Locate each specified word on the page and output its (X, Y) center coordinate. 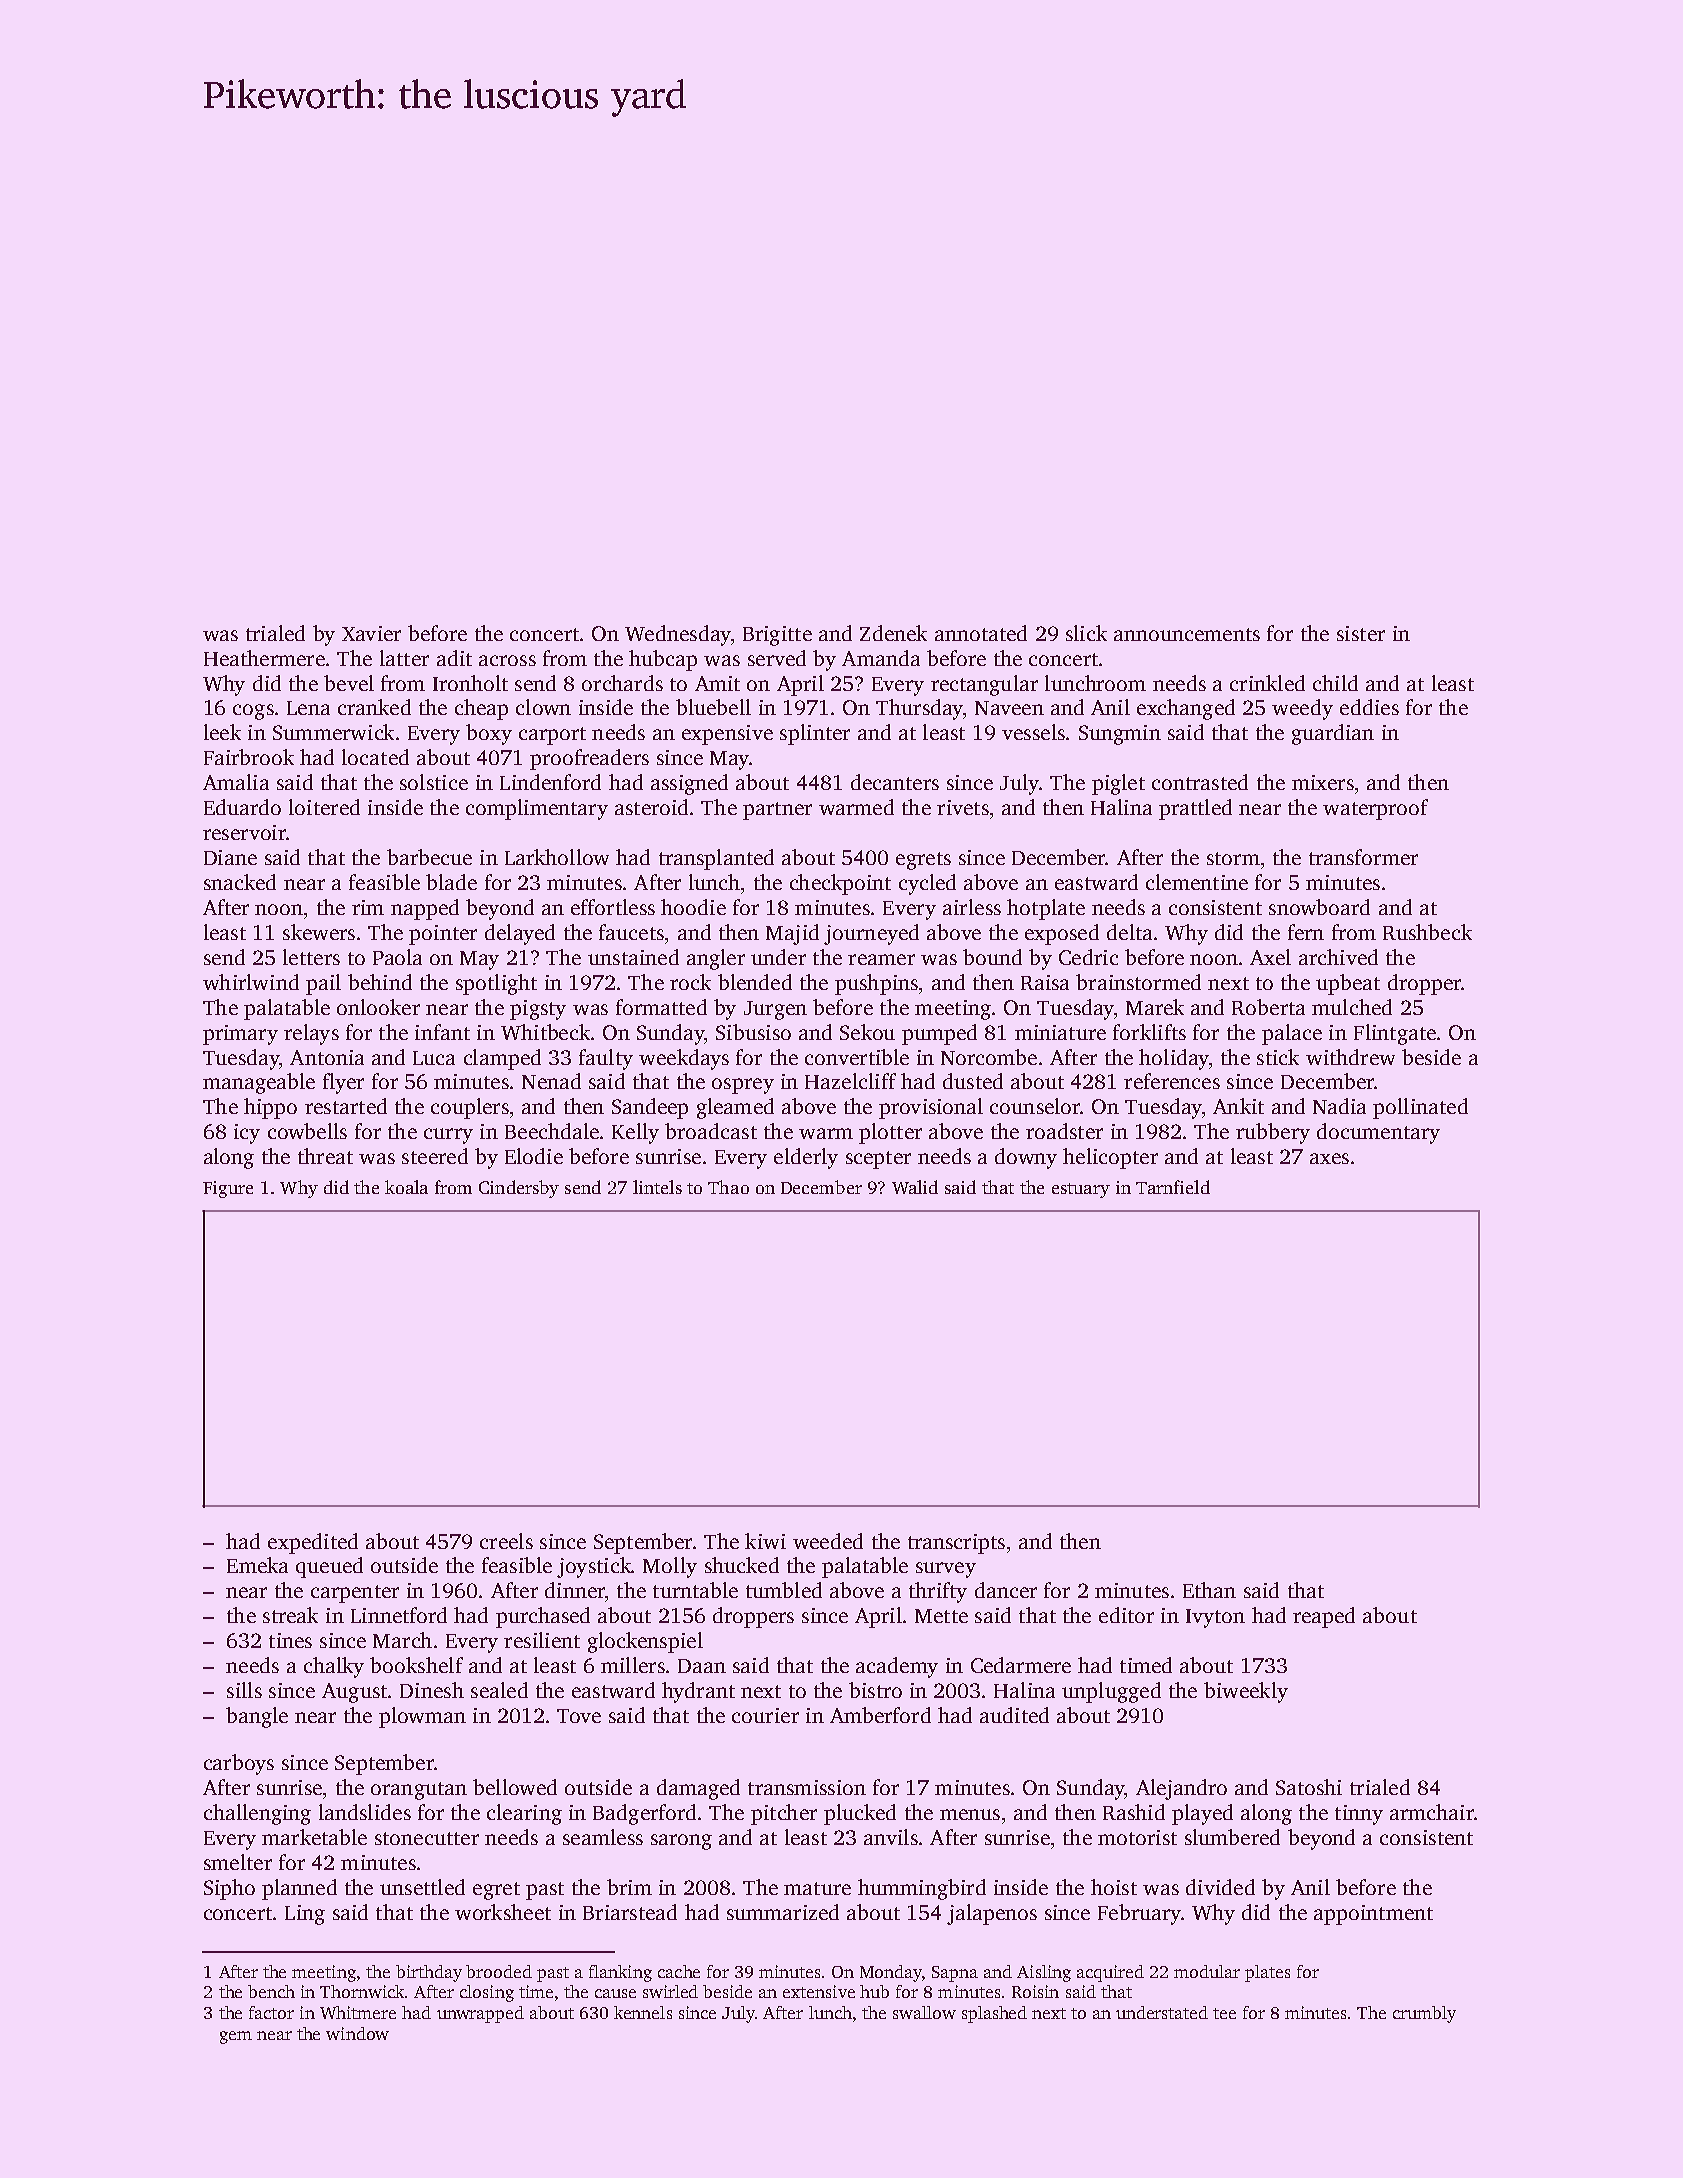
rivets (963, 807)
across (507, 660)
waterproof (1375, 809)
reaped (1324, 1617)
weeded (828, 1541)
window (357, 2033)
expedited (313, 1543)
